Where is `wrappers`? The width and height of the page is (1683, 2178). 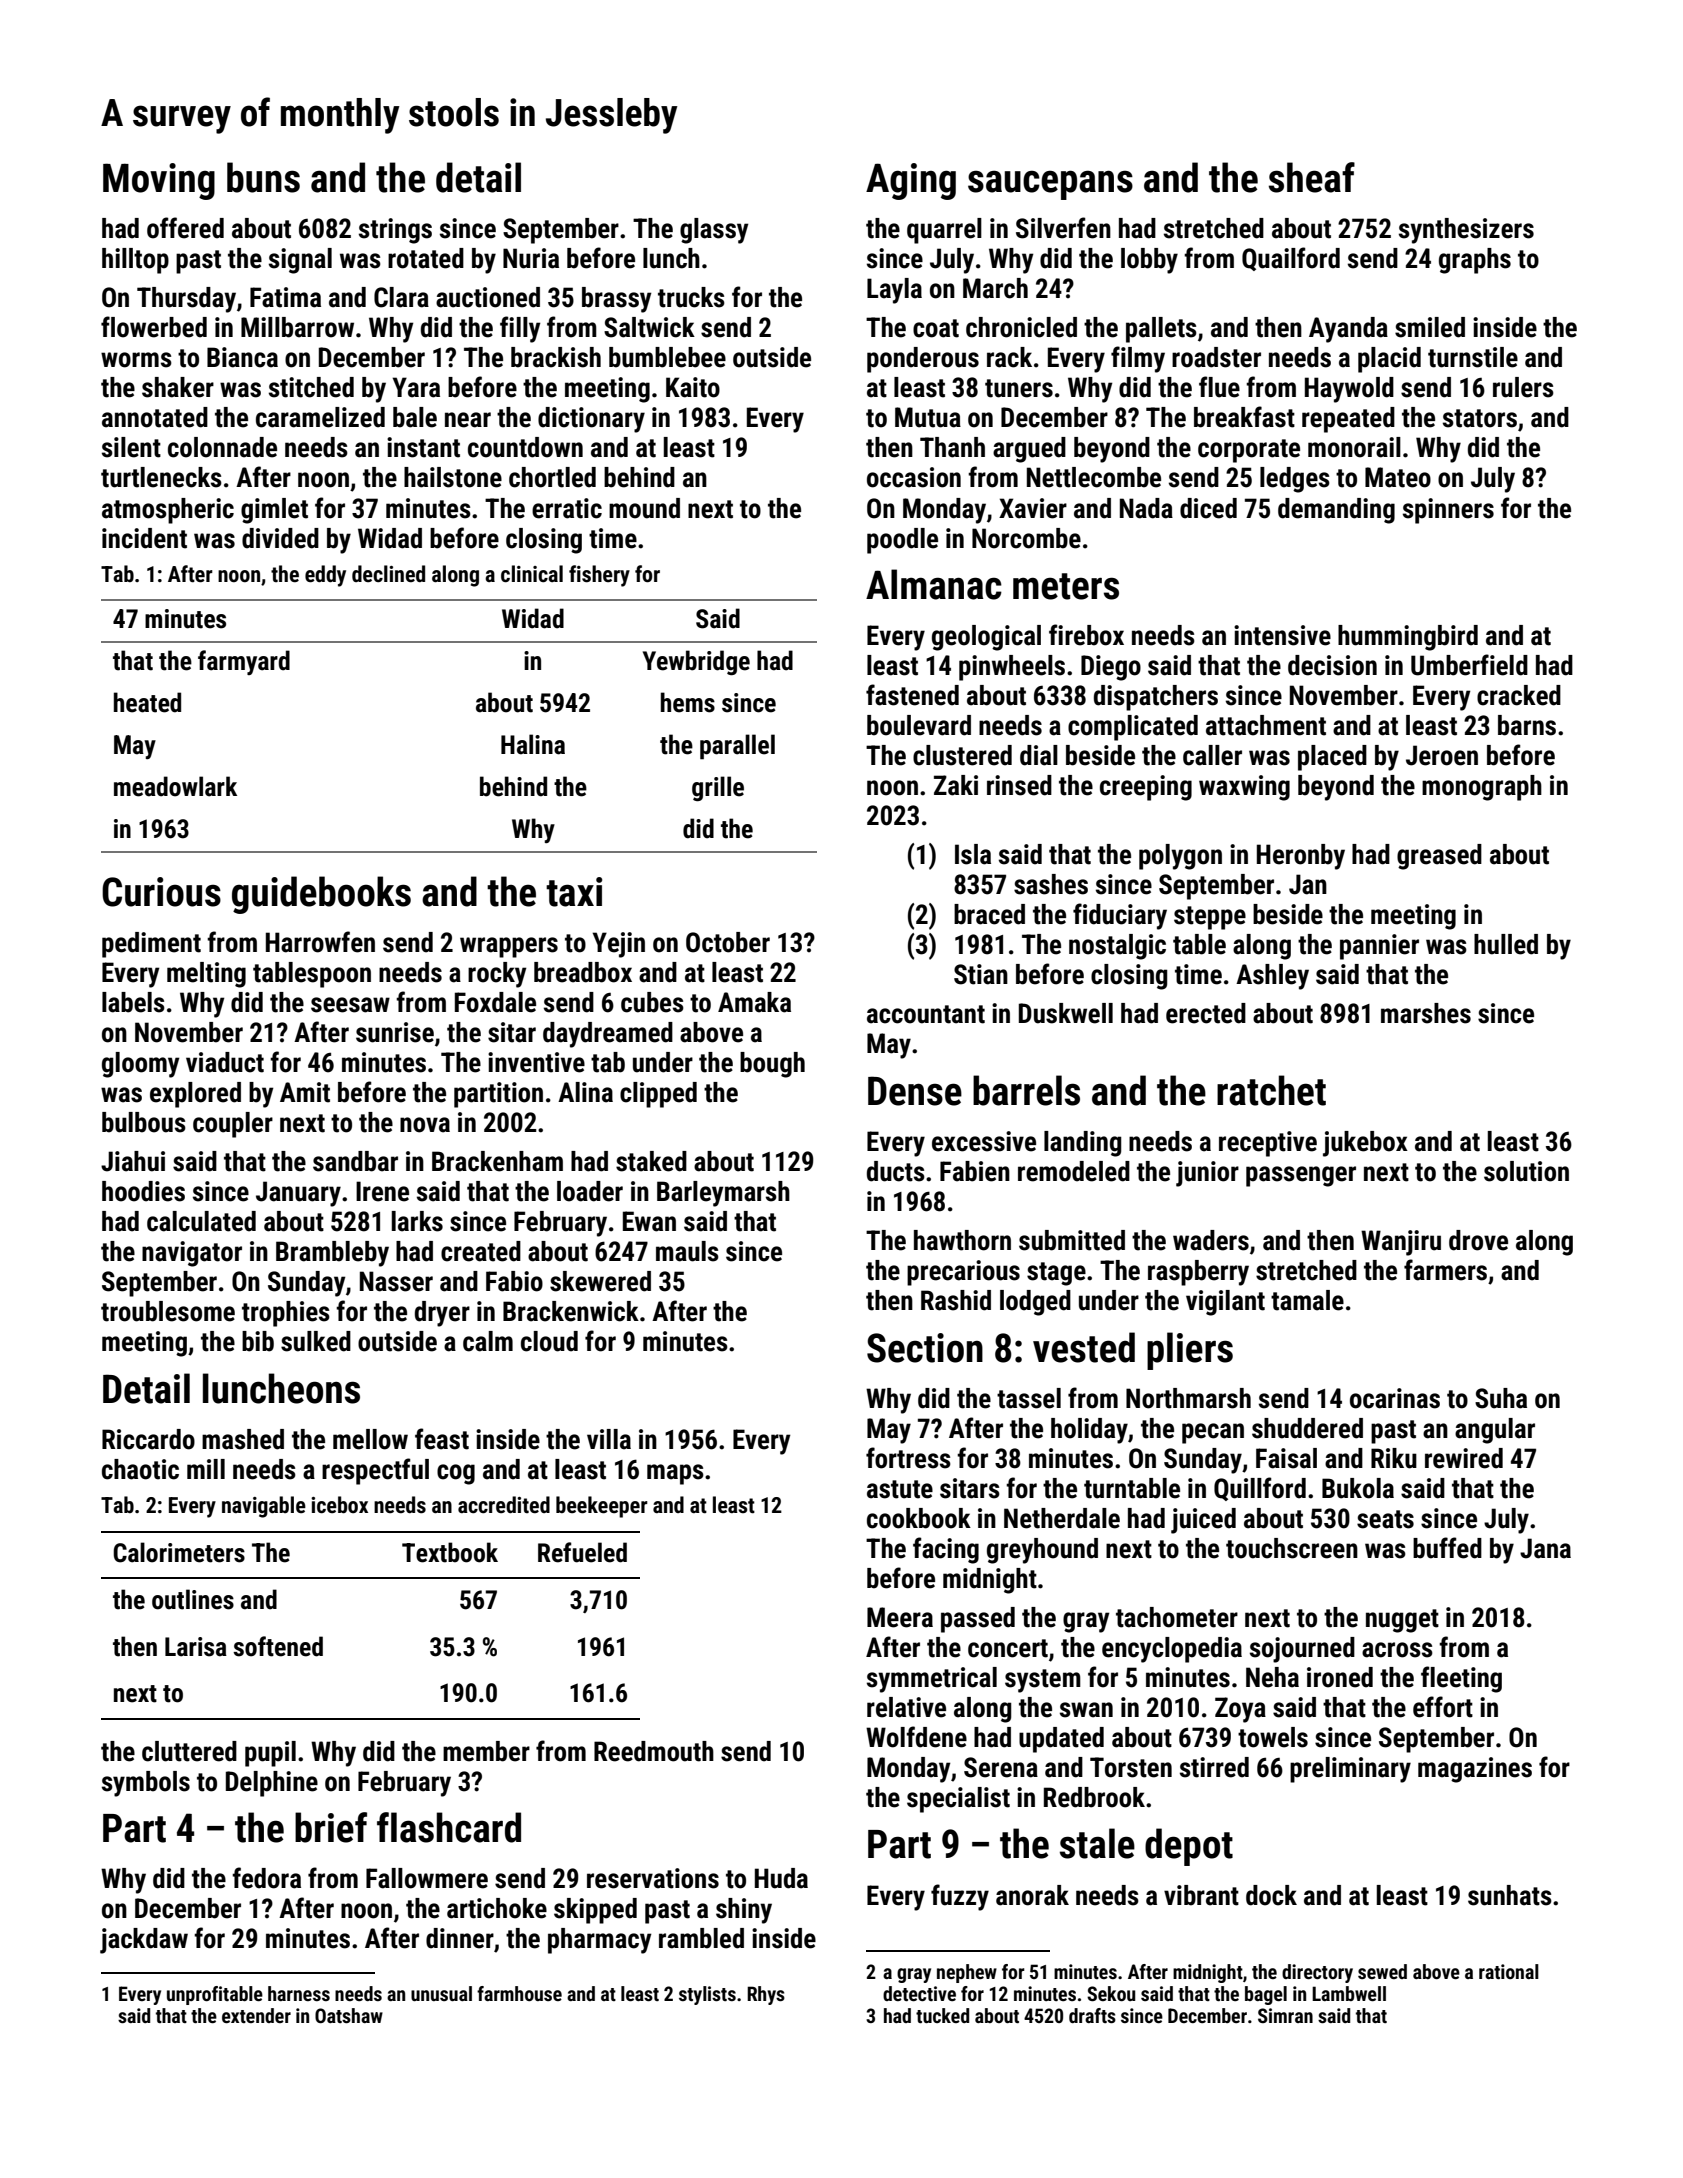 wrappers is located at coordinates (509, 947).
